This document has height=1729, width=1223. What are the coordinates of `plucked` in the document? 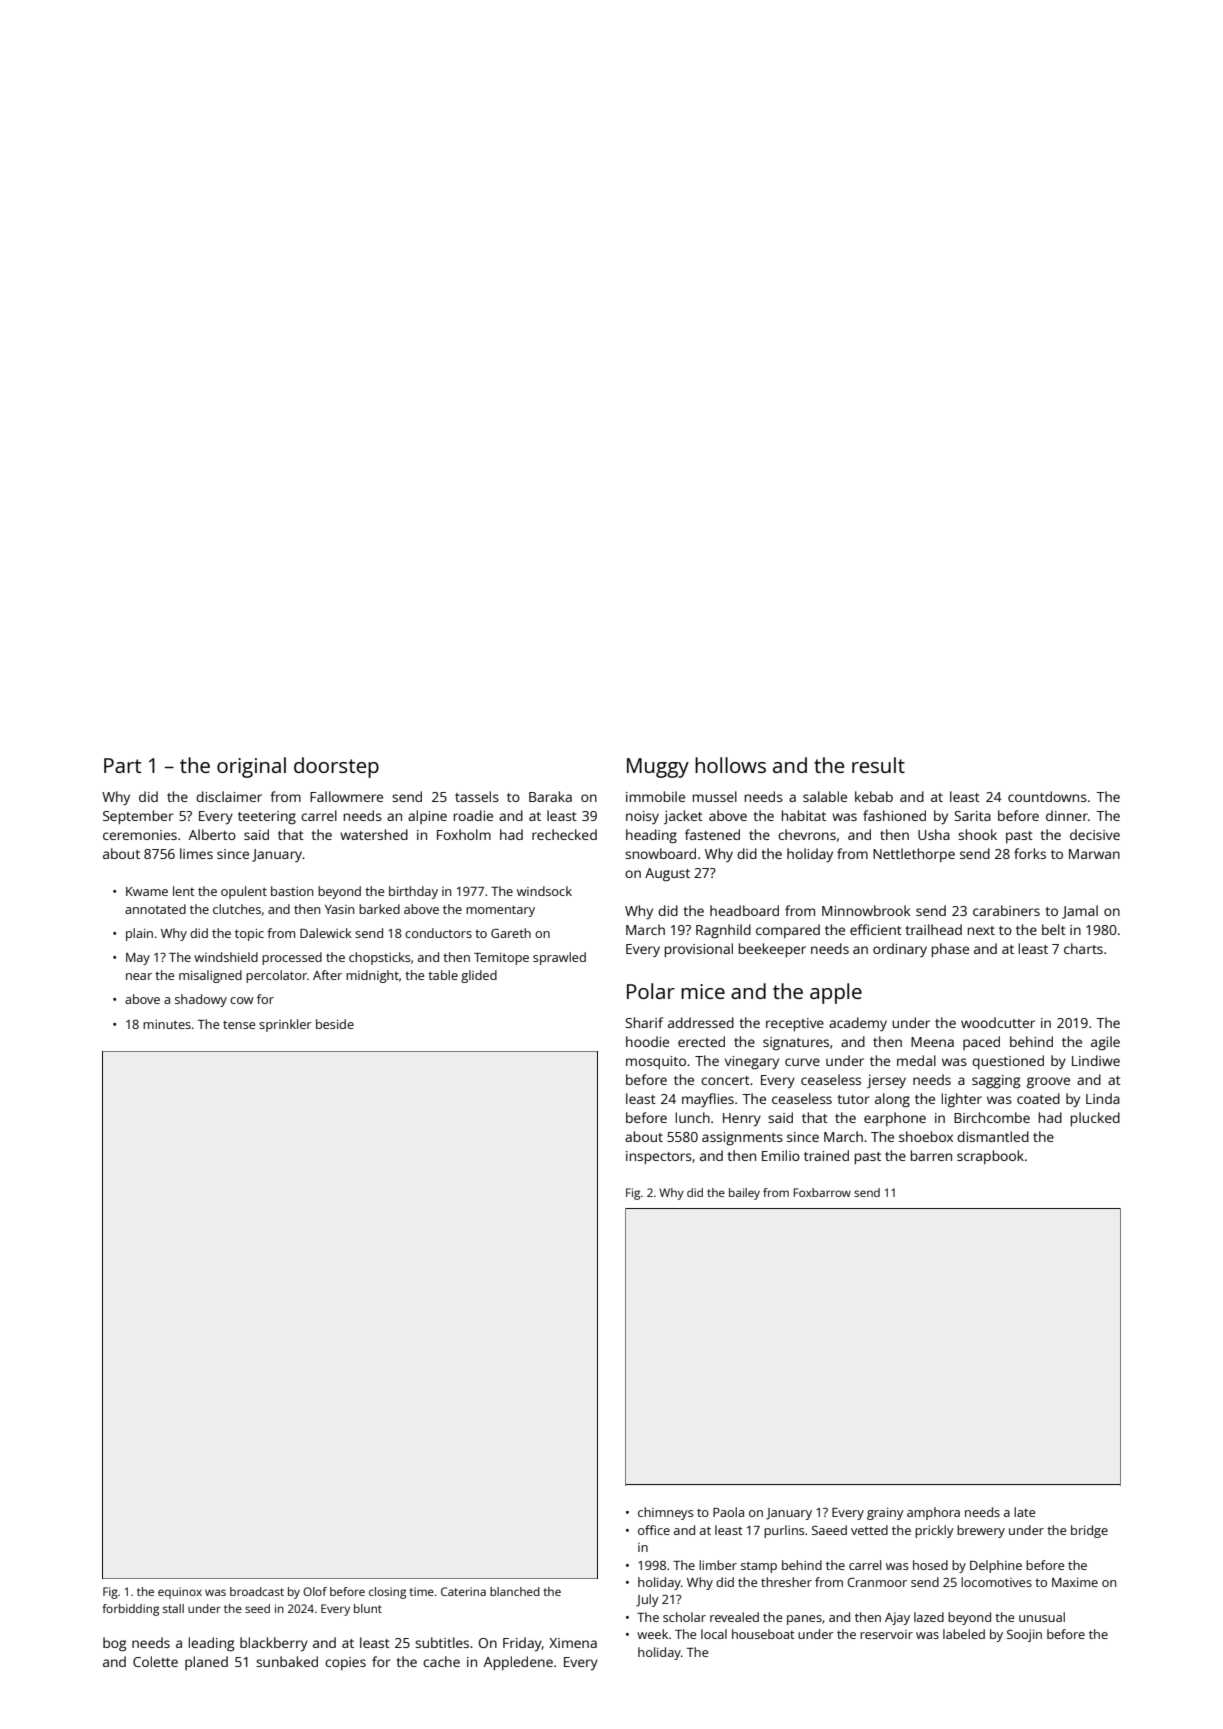 It's located at (1095, 1119).
